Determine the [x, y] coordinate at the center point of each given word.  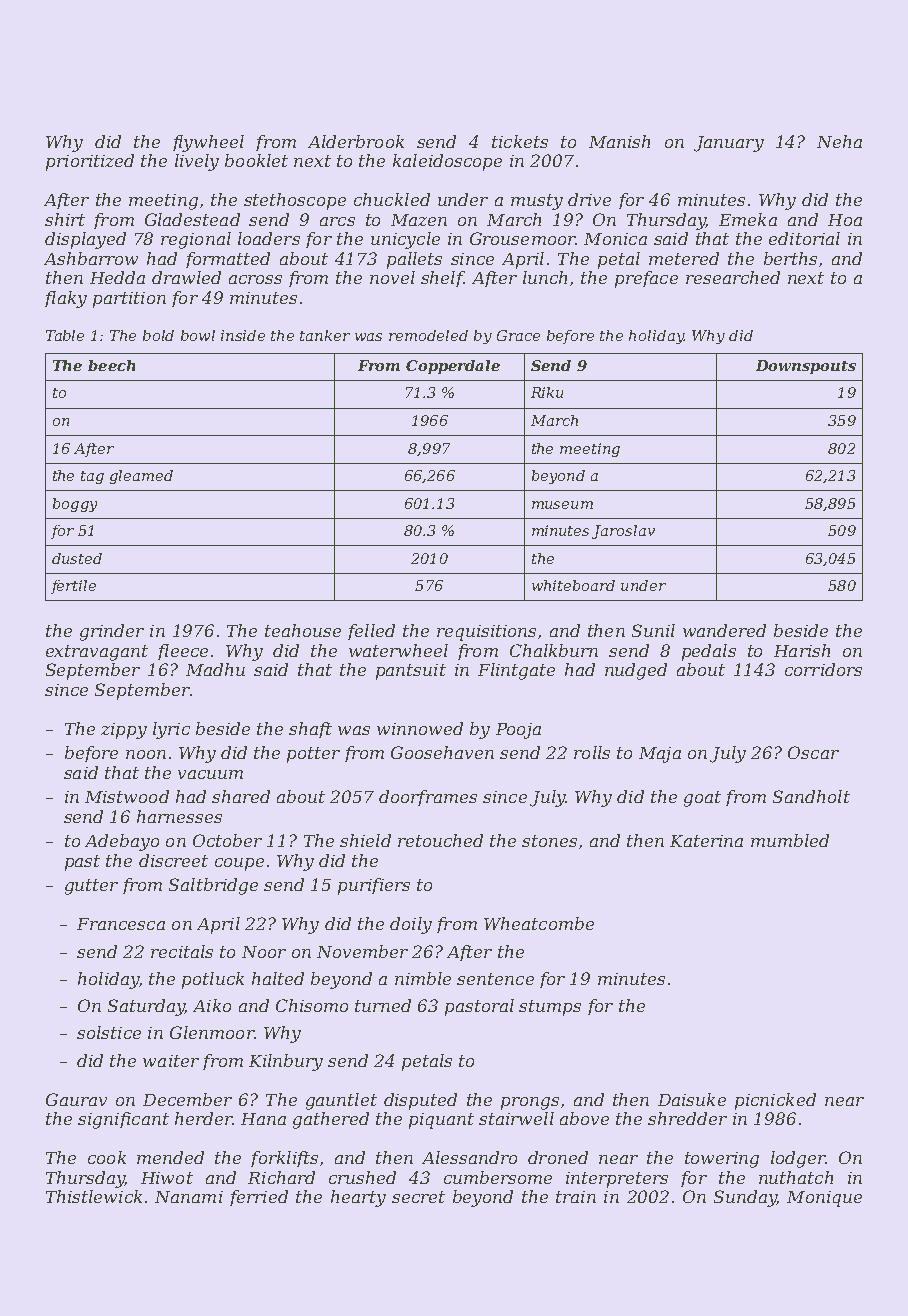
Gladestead [192, 219]
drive [589, 199]
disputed [420, 1101]
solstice [109, 1032]
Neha [839, 141]
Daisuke [692, 1099]
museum [562, 505]
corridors [823, 669]
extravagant [97, 653]
